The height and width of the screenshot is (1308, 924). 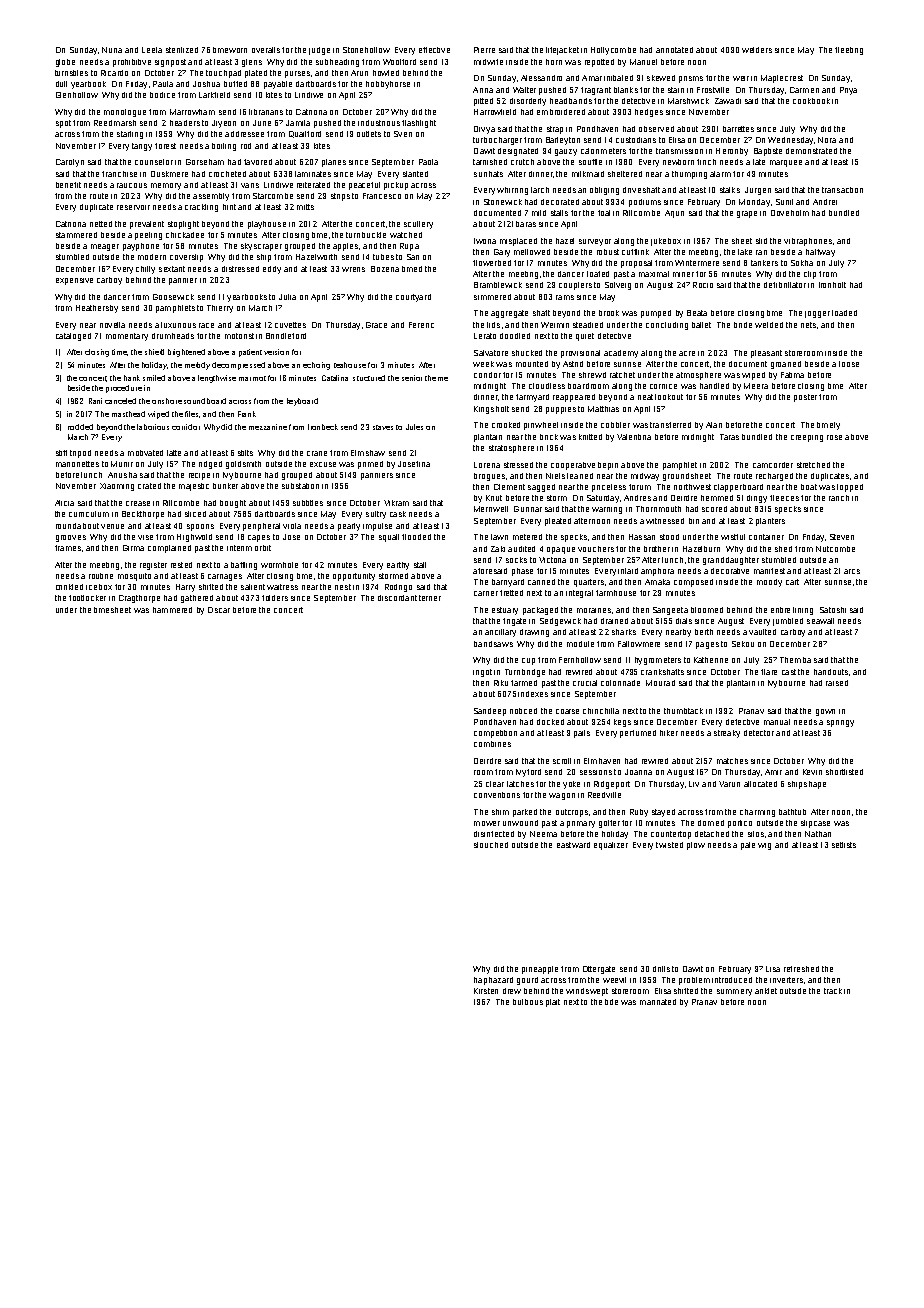 What do you see at coordinates (101, 576) in the screenshot?
I see `routine` at bounding box center [101, 576].
